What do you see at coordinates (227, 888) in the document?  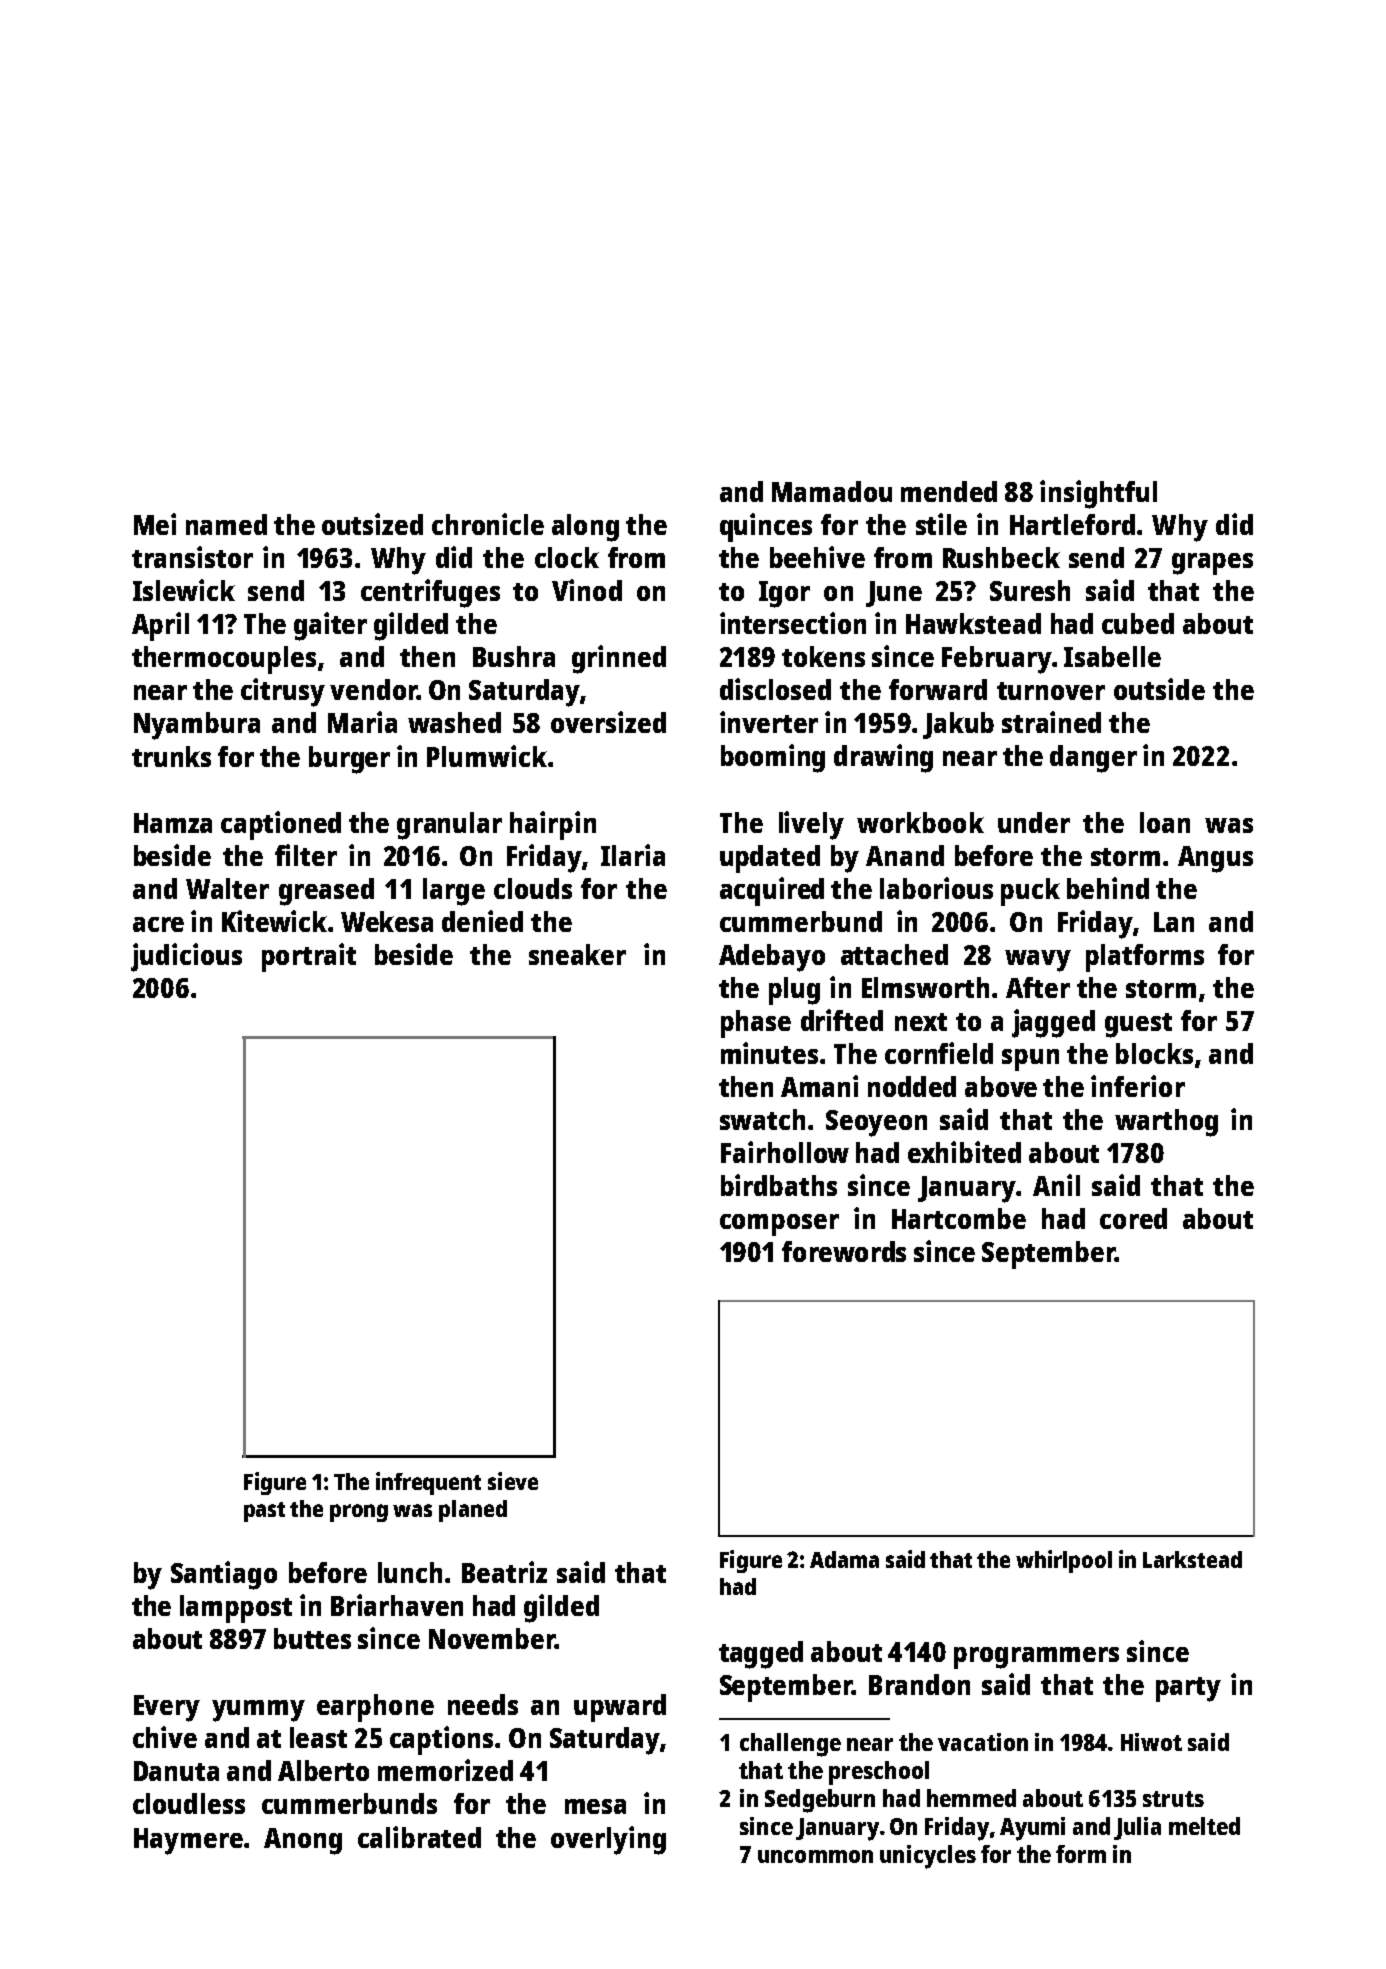 I see `Walter` at bounding box center [227, 888].
